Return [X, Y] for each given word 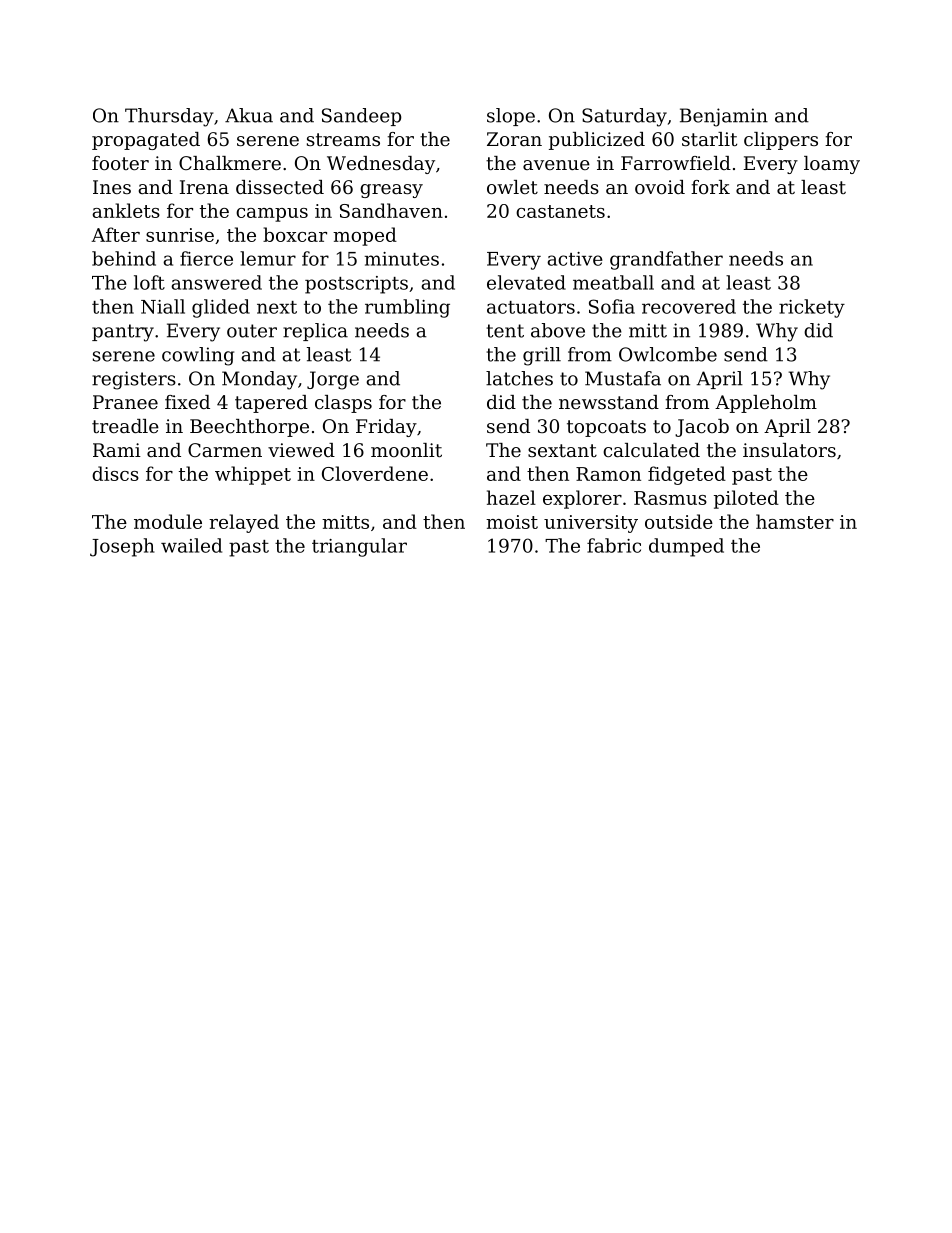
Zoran [514, 139]
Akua [249, 115]
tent [505, 331]
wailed [191, 545]
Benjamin [724, 117]
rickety [812, 308]
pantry [123, 333]
